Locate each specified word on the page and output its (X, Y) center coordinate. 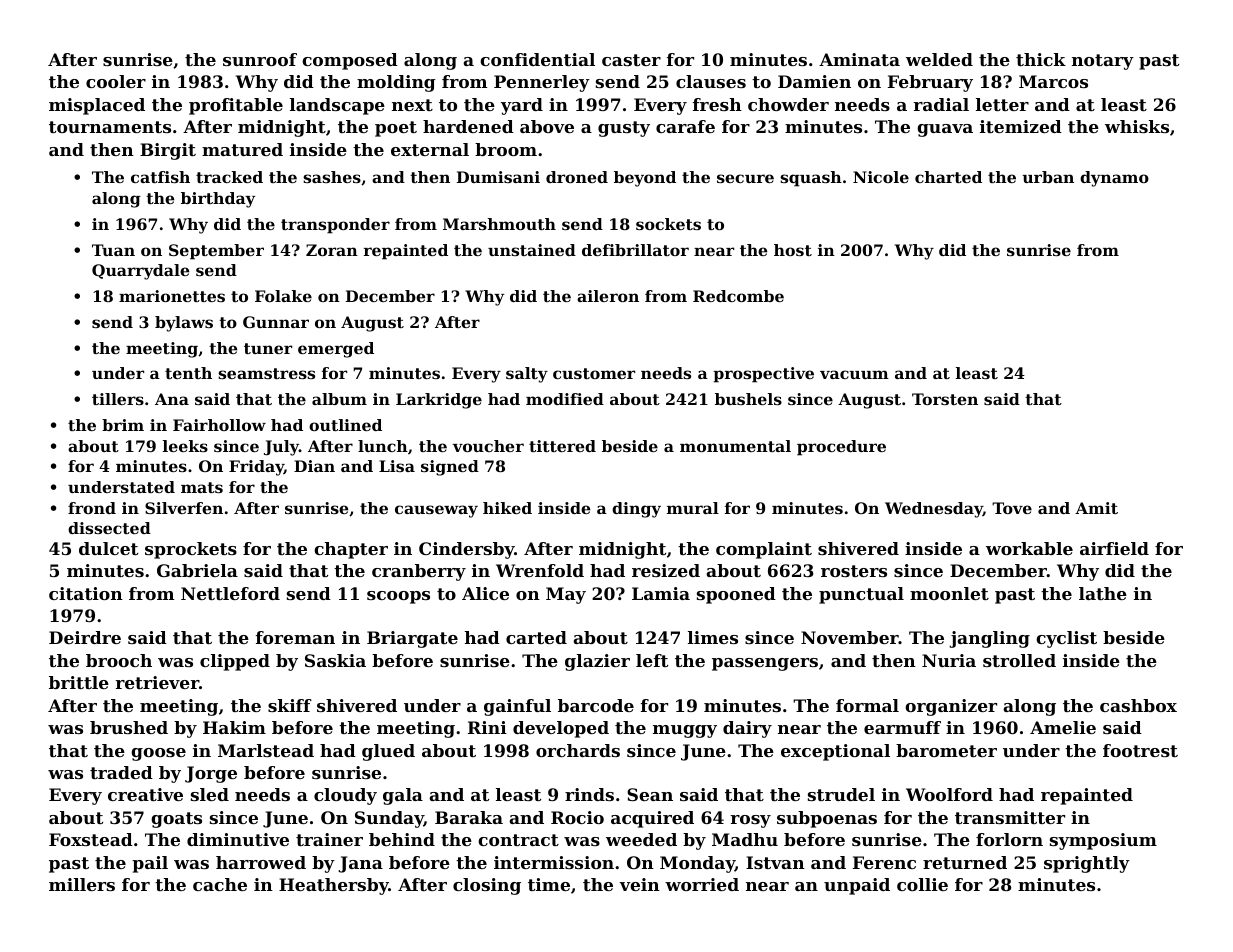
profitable (236, 106)
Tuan (113, 250)
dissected (109, 528)
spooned (736, 595)
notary (1103, 62)
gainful (517, 707)
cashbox (1138, 705)
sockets (668, 224)
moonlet (949, 593)
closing (487, 886)
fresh (717, 104)
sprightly (1087, 864)
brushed (129, 727)
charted (948, 177)
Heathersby (334, 886)
